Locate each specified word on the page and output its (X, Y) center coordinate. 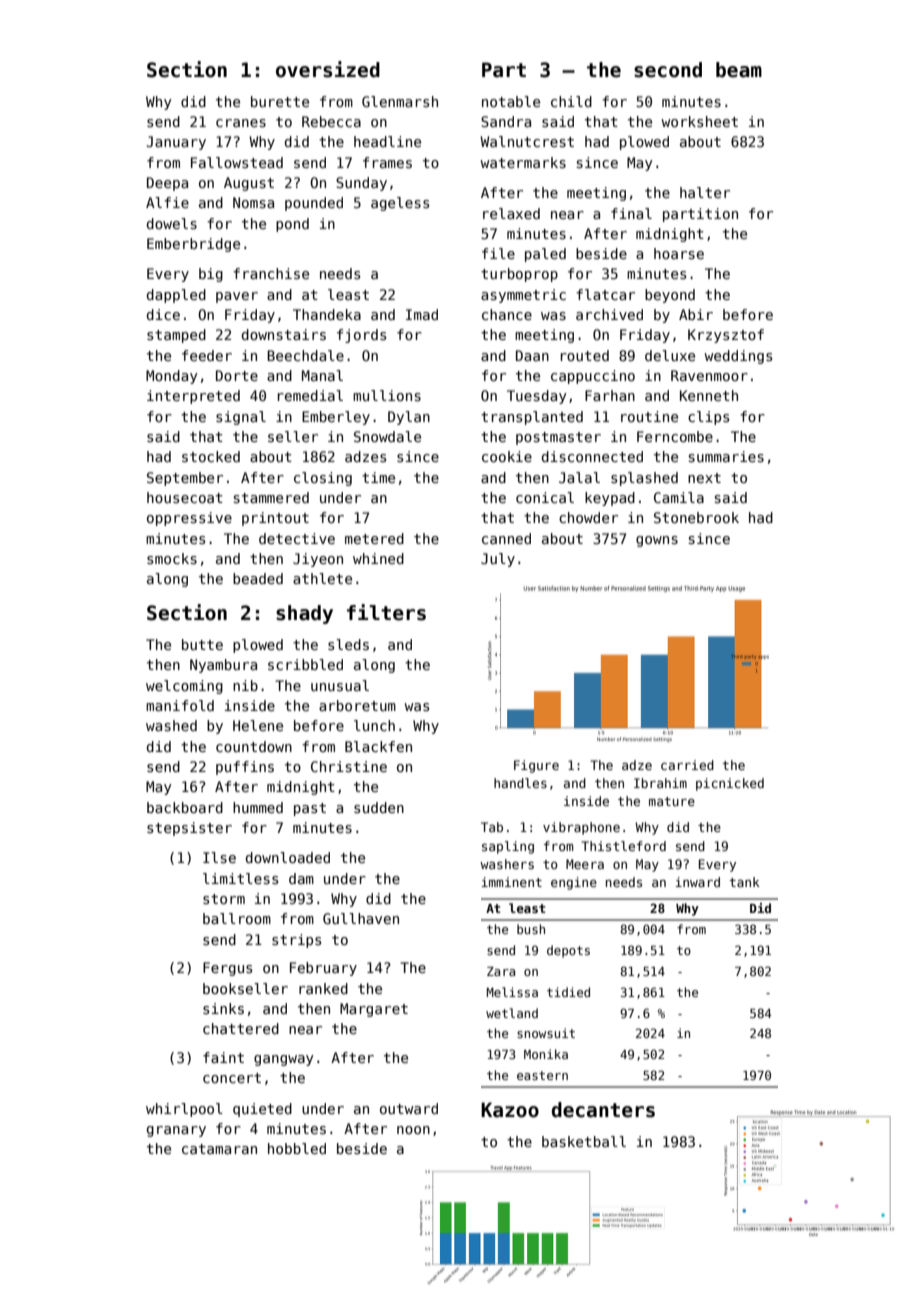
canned (506, 538)
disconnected (592, 456)
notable (511, 101)
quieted (262, 1110)
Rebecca (331, 121)
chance (507, 314)
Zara (501, 971)
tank (744, 882)
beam (739, 70)
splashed (644, 479)
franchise (271, 273)
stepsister (189, 829)
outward (409, 1108)
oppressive (189, 519)
